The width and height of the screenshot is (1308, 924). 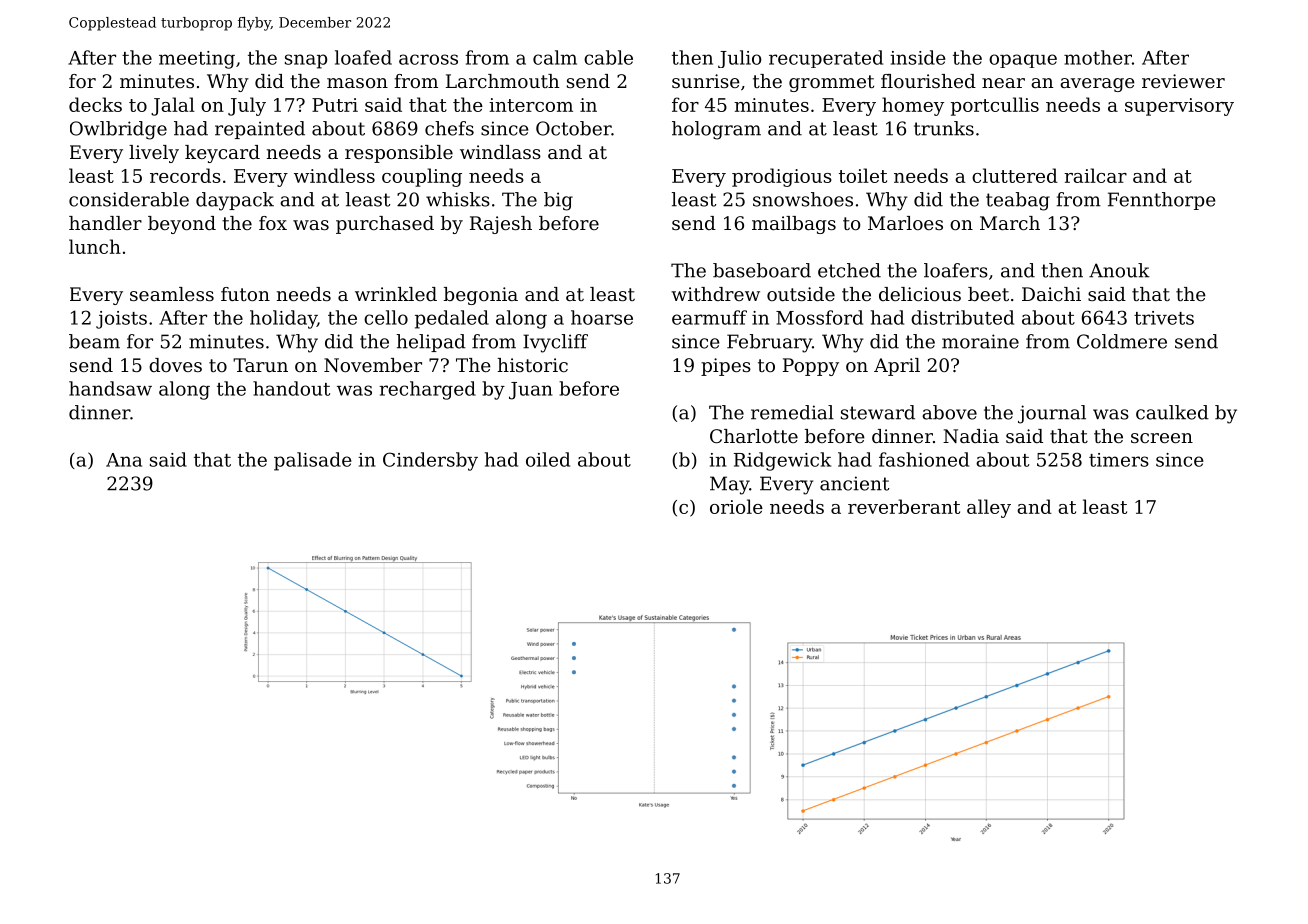 What do you see at coordinates (754, 436) in the screenshot?
I see `Charlotte` at bounding box center [754, 436].
